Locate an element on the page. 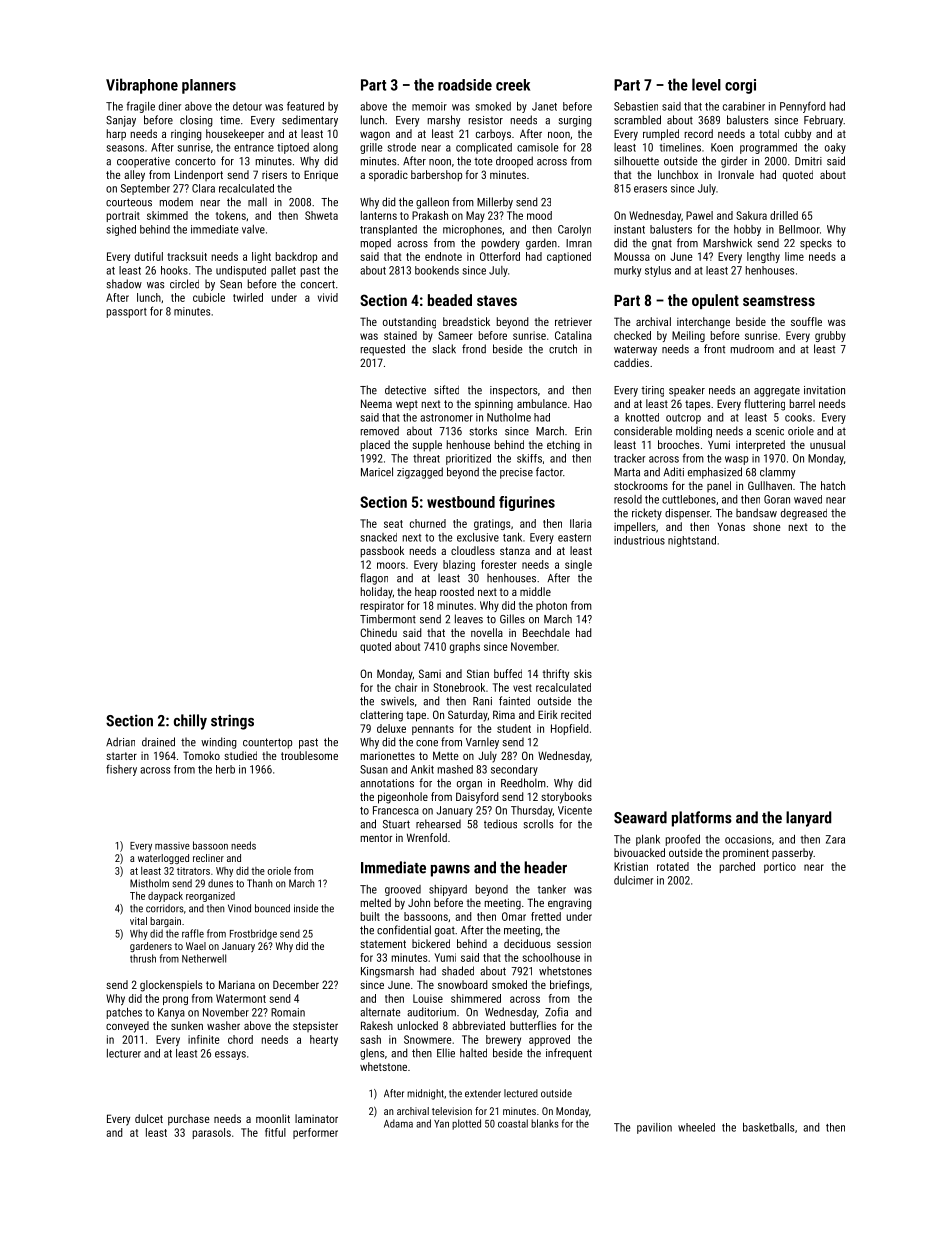  middle is located at coordinates (535, 591).
